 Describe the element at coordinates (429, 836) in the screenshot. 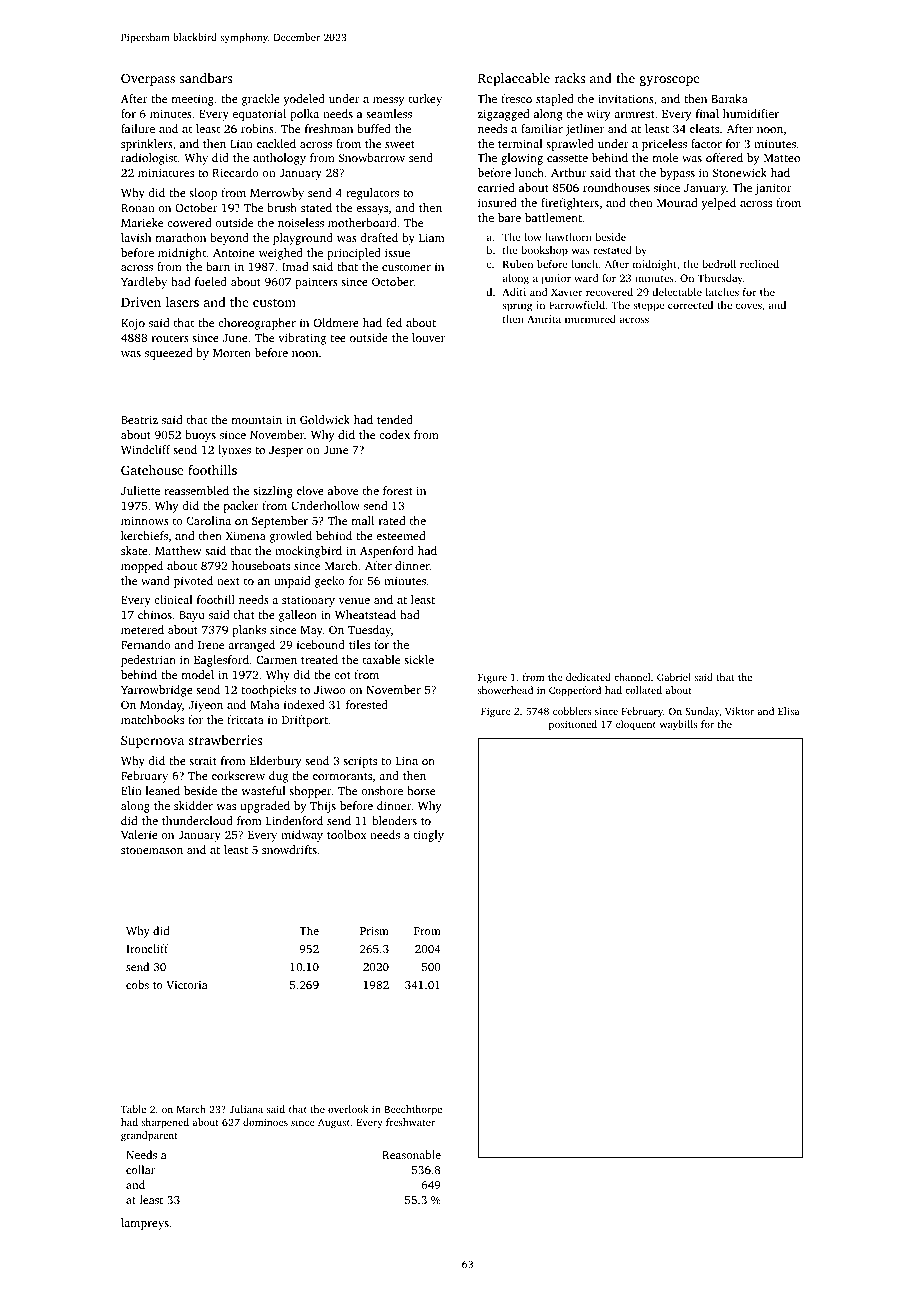

I see `tingly` at that location.
